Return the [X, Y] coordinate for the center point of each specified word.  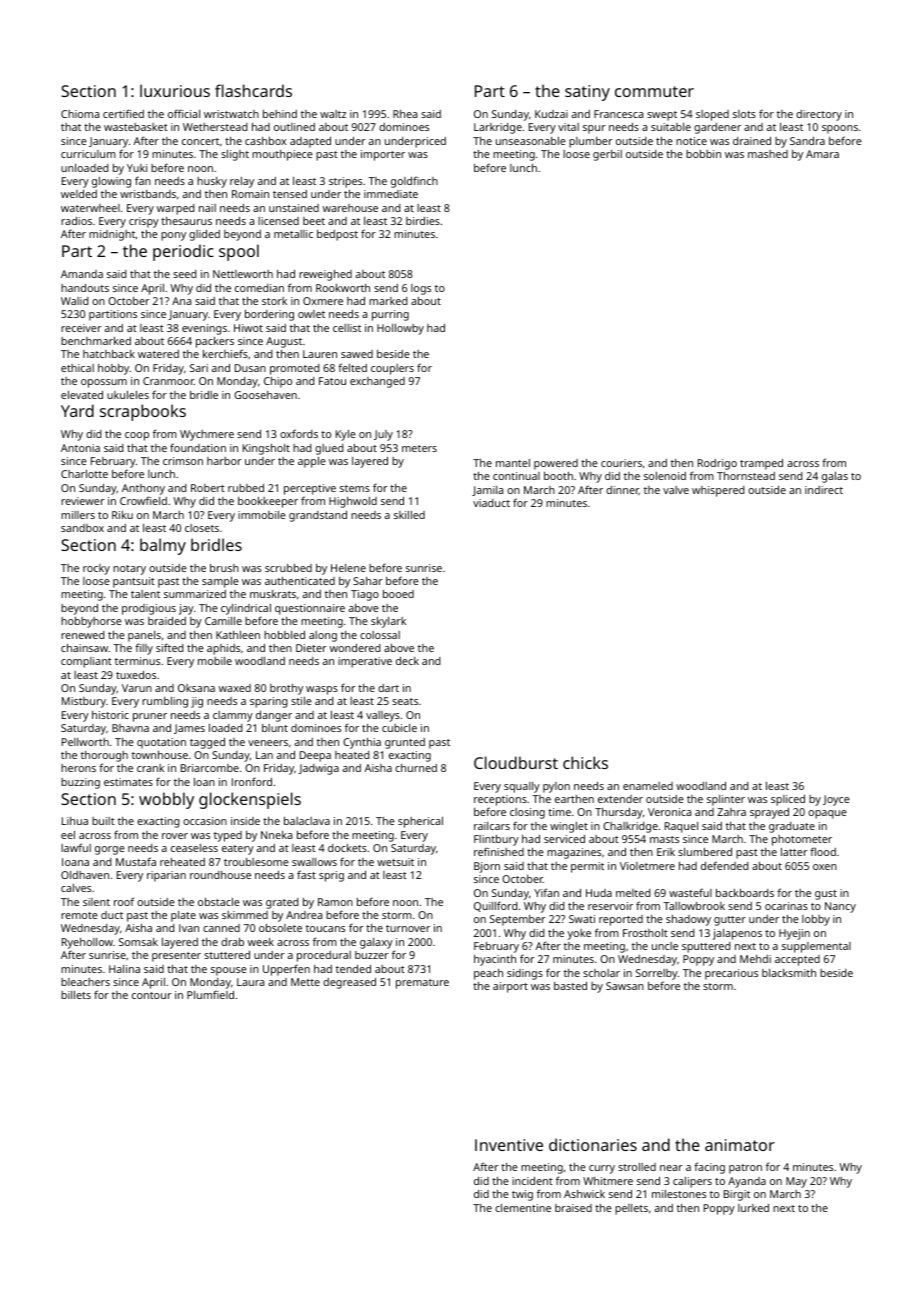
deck [407, 660]
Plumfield [210, 994]
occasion [205, 821]
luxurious [175, 90]
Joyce [836, 800]
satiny [587, 93]
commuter [654, 91]
